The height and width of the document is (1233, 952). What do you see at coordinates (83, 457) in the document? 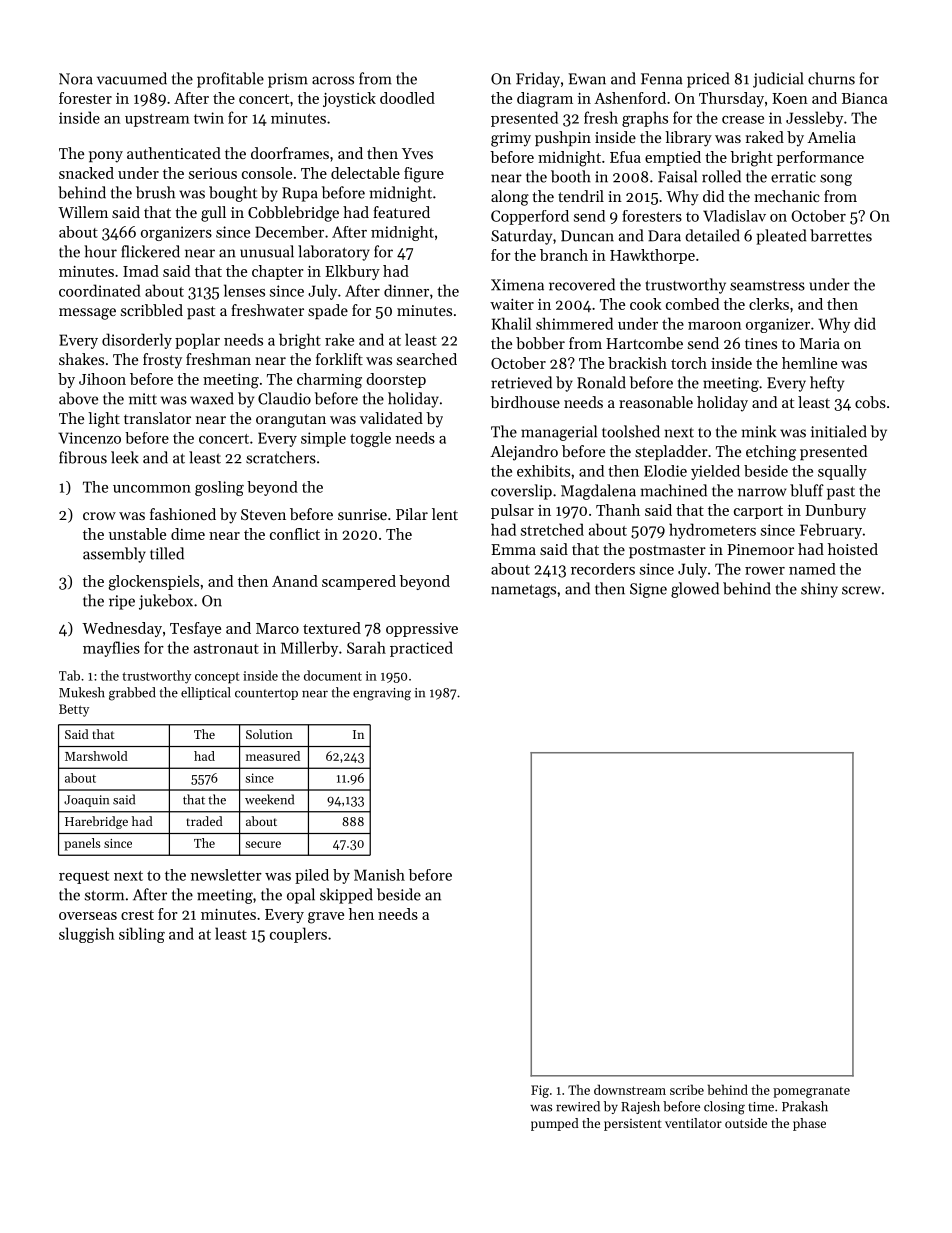
I see `fibrous` at bounding box center [83, 457].
